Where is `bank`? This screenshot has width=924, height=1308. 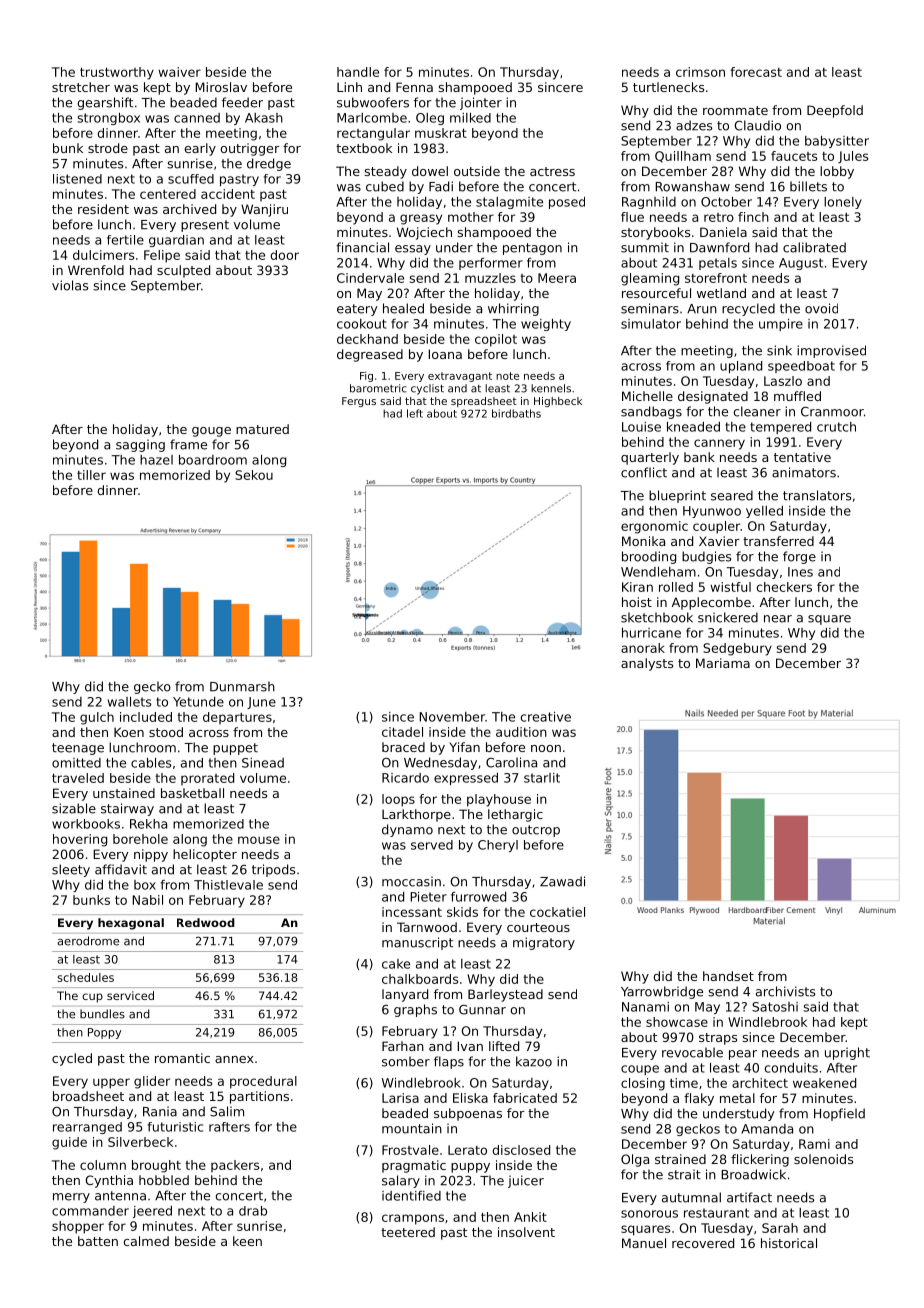
bank is located at coordinates (699, 457).
